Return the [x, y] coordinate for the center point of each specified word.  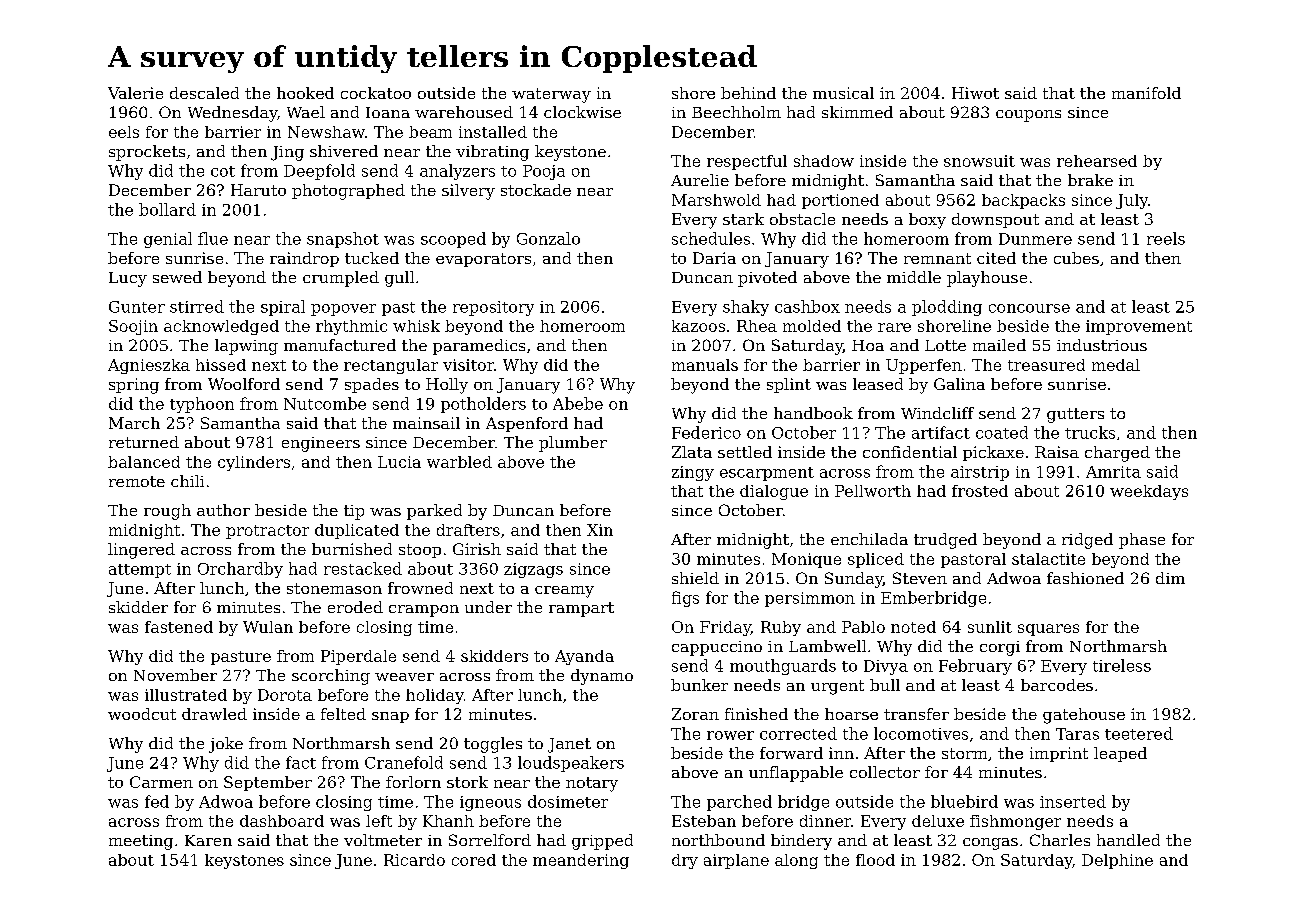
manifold [1146, 93]
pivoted [767, 279]
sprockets [147, 153]
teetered [1139, 733]
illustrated [186, 695]
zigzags [533, 570]
